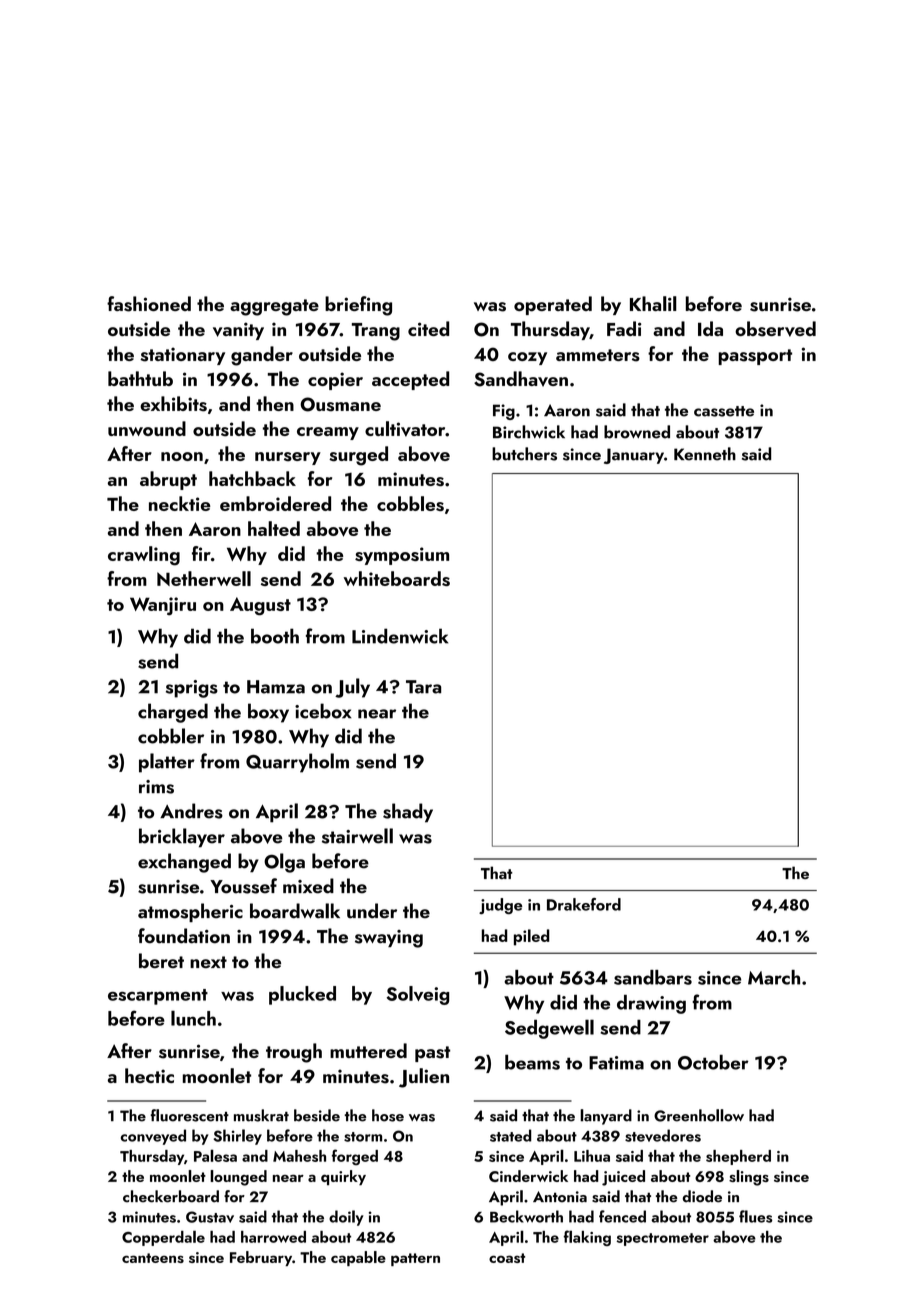  I want to click on canteens, so click(153, 1258).
